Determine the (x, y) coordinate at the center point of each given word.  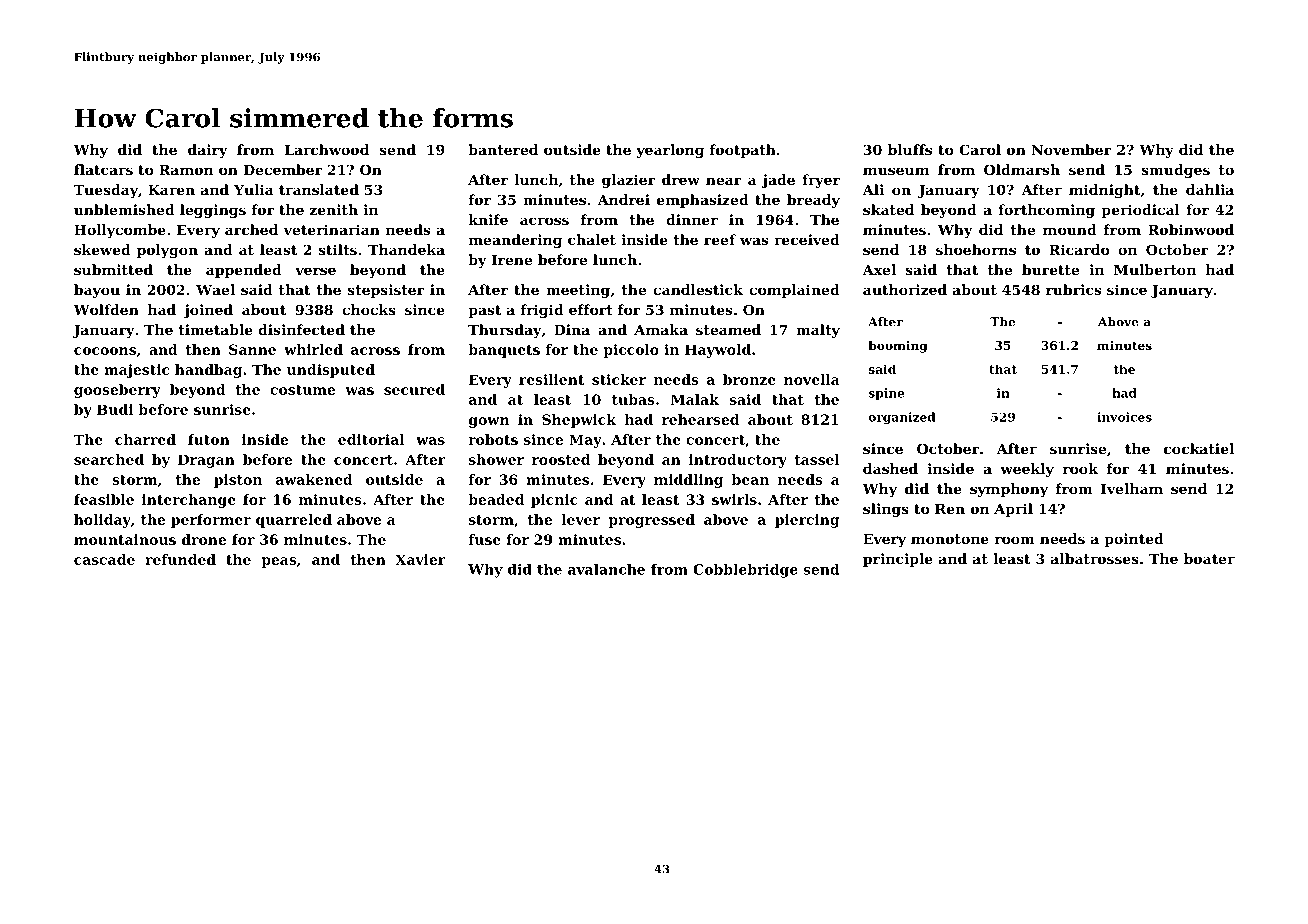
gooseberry (117, 391)
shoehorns (976, 249)
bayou (97, 291)
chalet (592, 239)
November (1071, 149)
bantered (503, 149)
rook (1080, 468)
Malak (695, 399)
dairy (208, 151)
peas (279, 562)
